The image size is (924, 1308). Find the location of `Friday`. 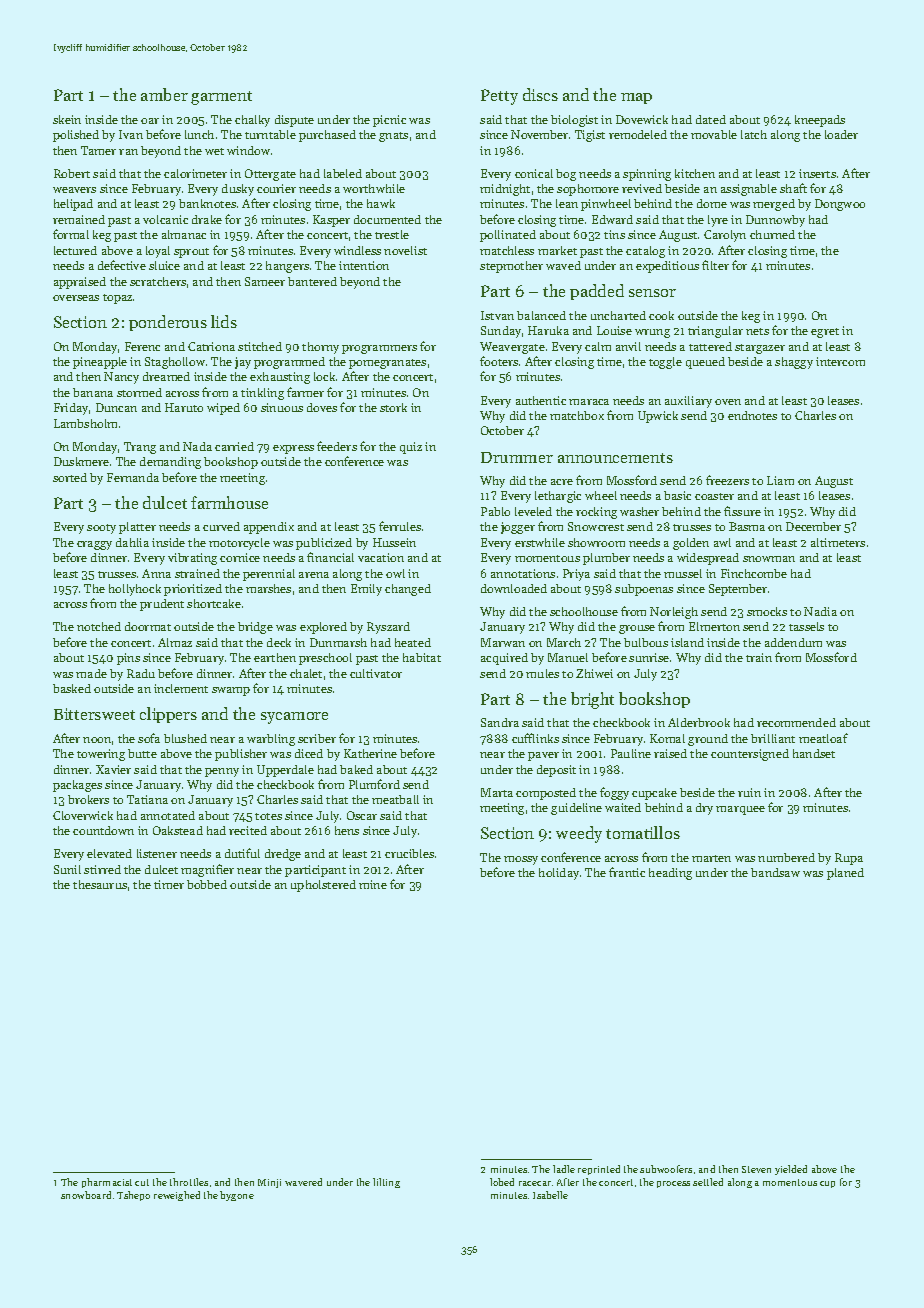

Friday is located at coordinates (71, 409).
